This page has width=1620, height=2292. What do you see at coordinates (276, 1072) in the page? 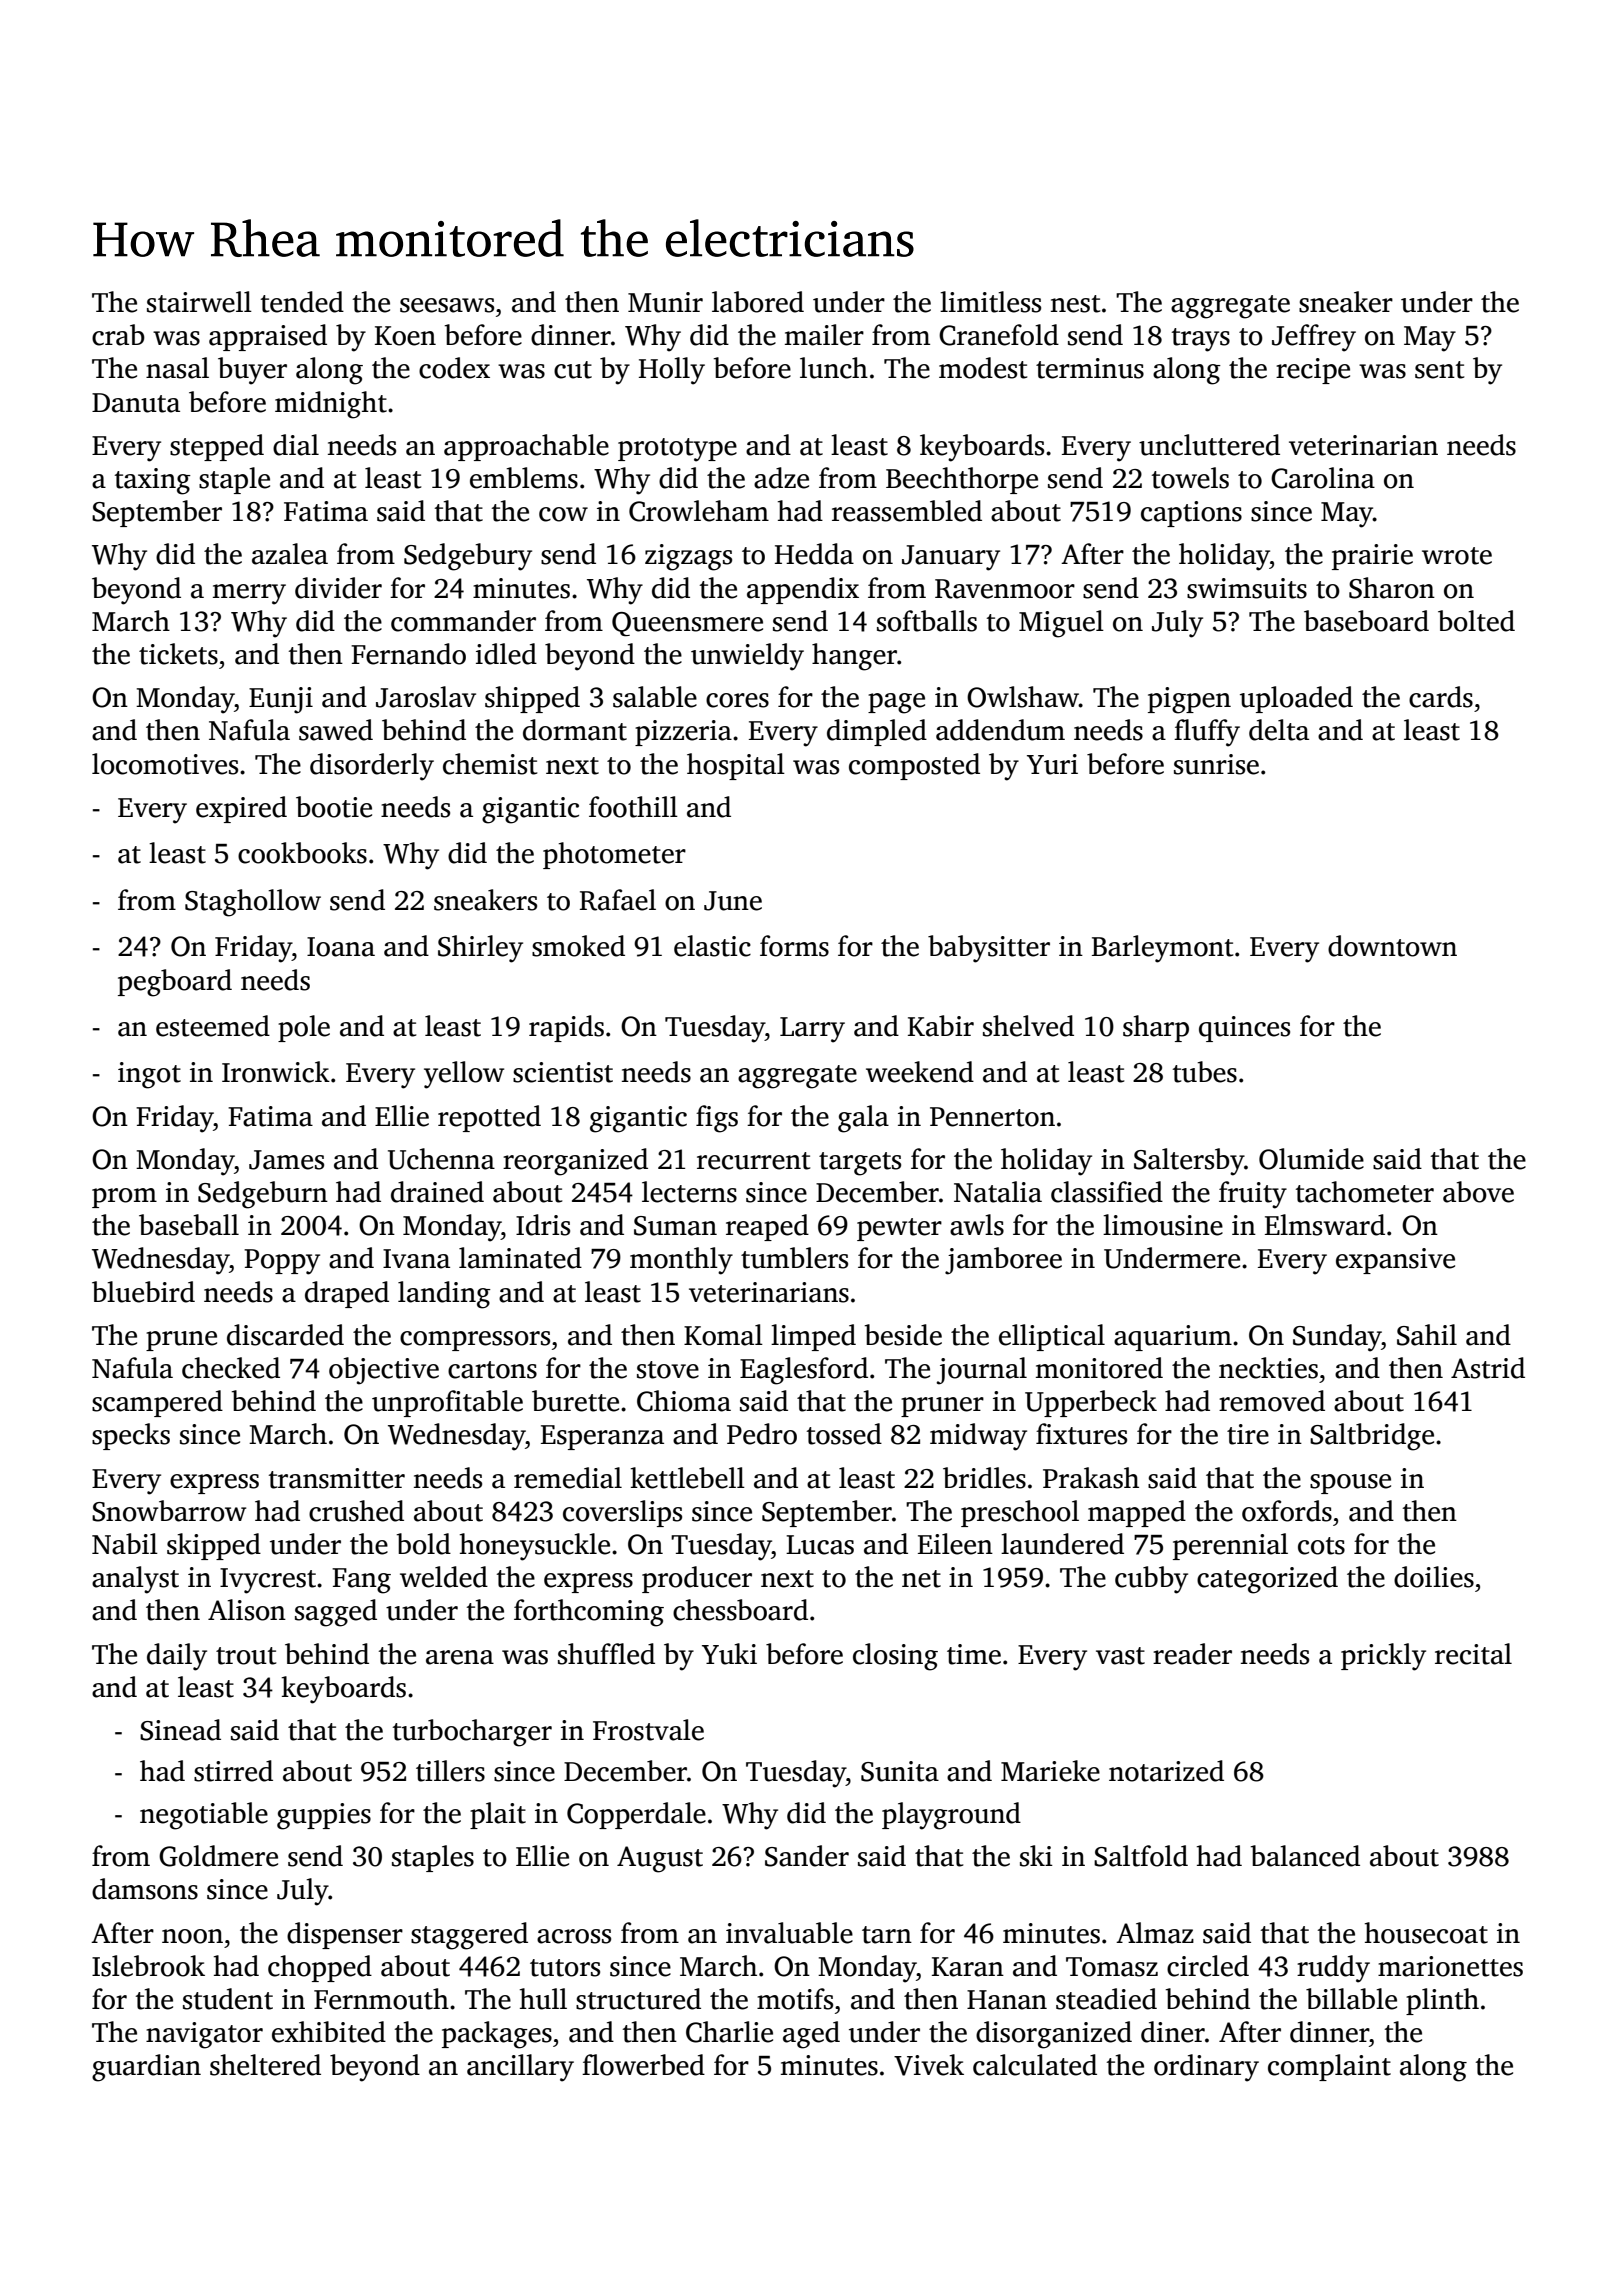
I see `Ironwick` at bounding box center [276, 1072].
